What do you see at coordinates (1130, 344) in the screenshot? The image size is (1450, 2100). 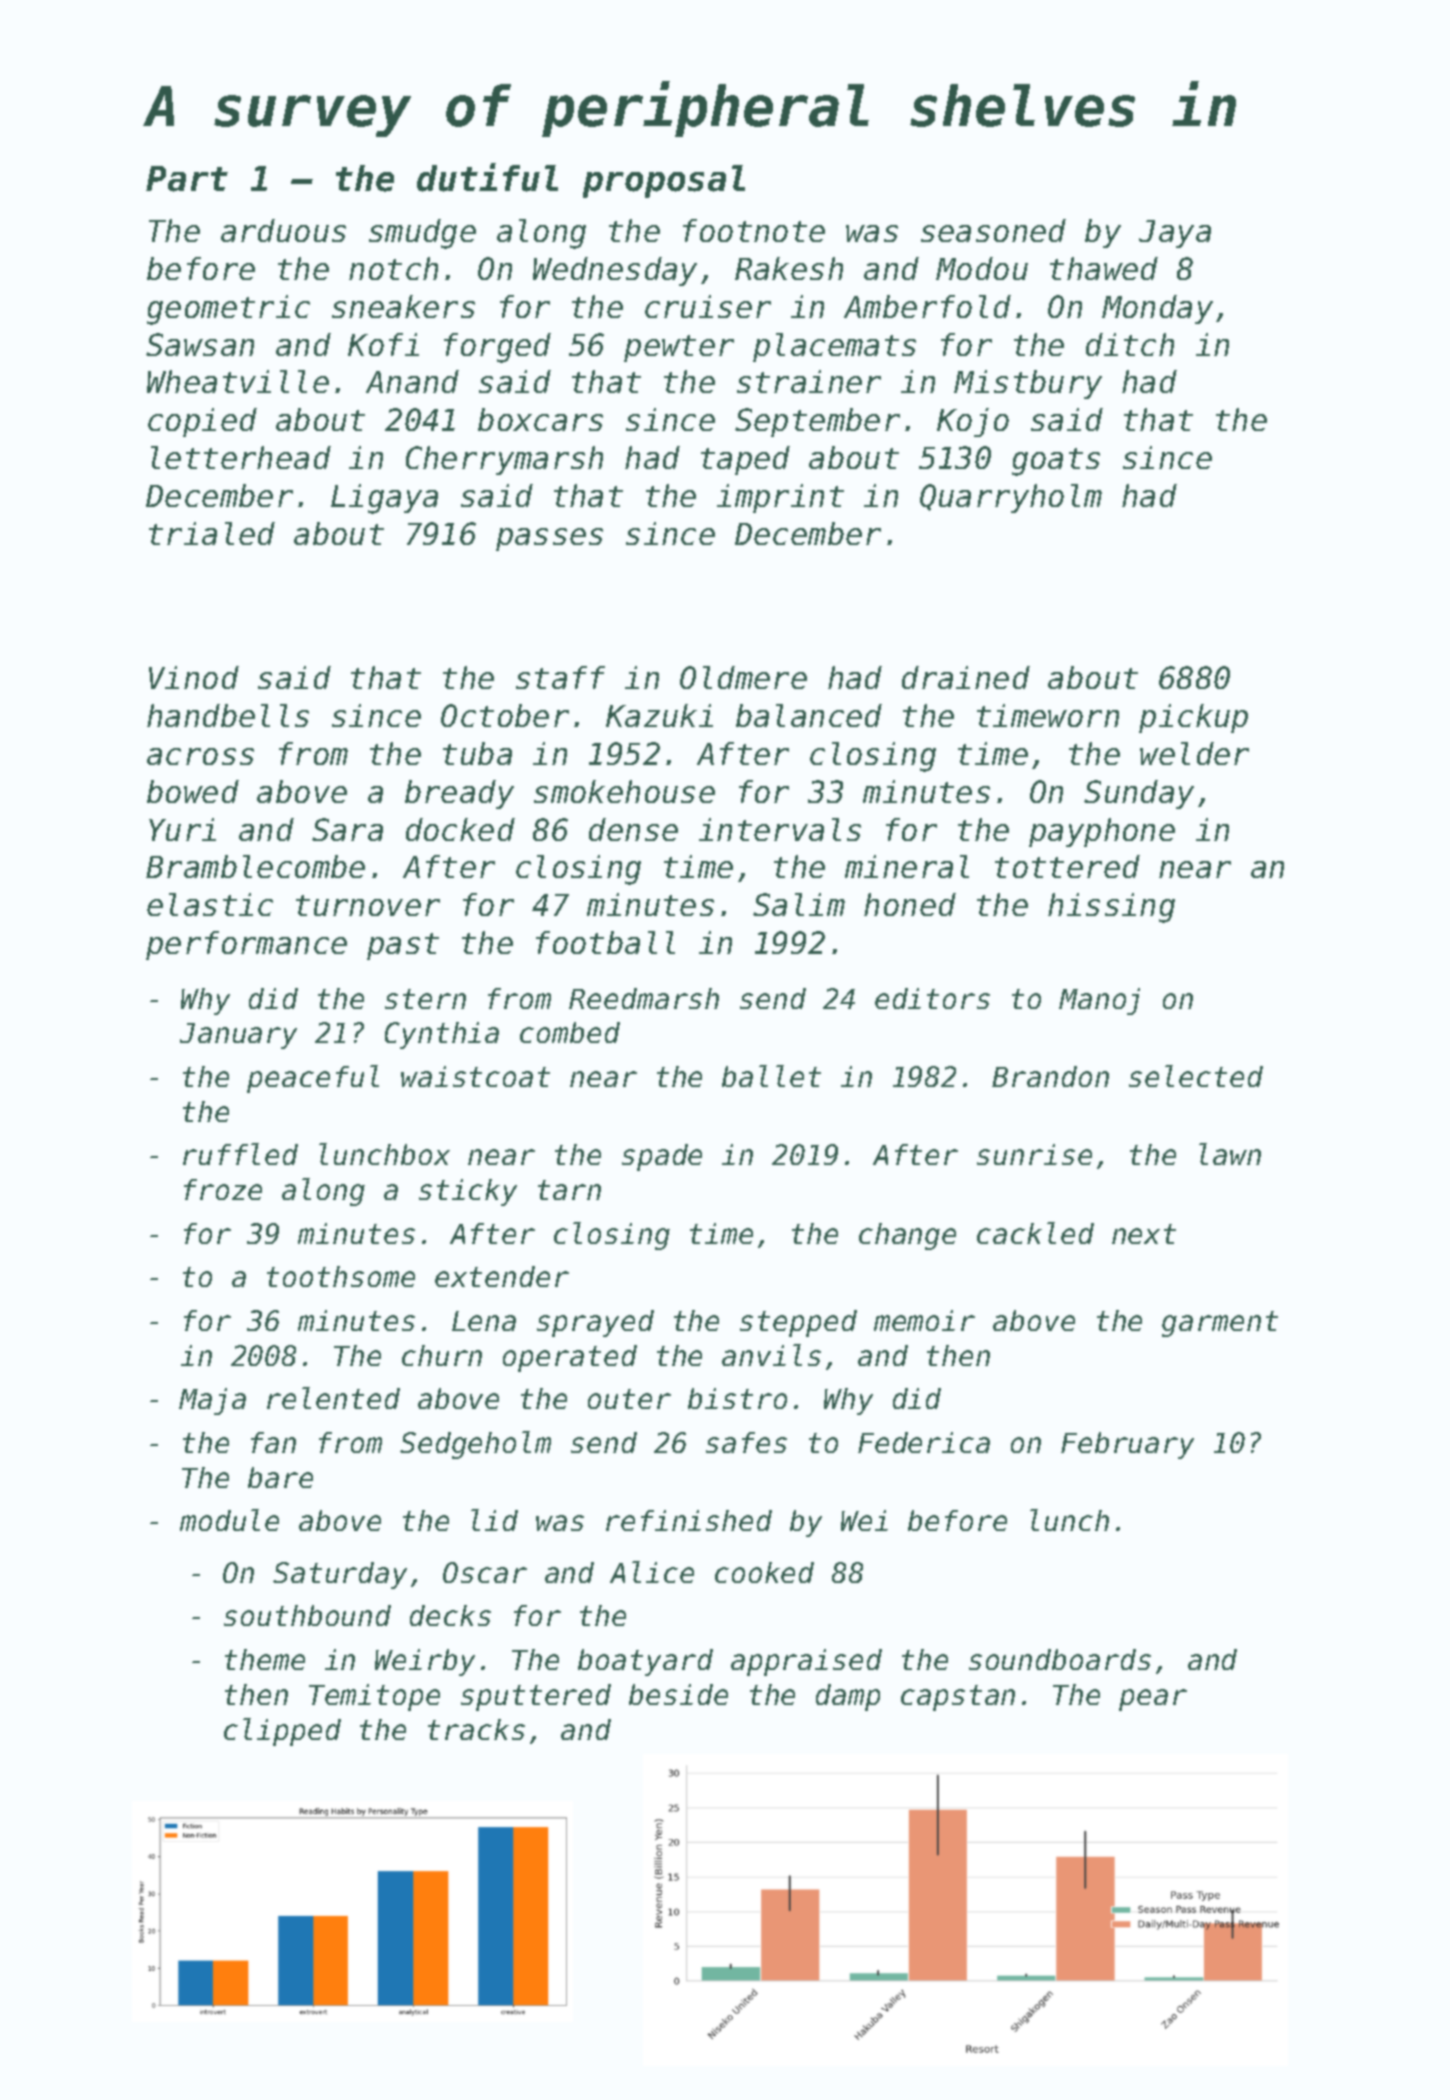 I see `ditch` at bounding box center [1130, 344].
